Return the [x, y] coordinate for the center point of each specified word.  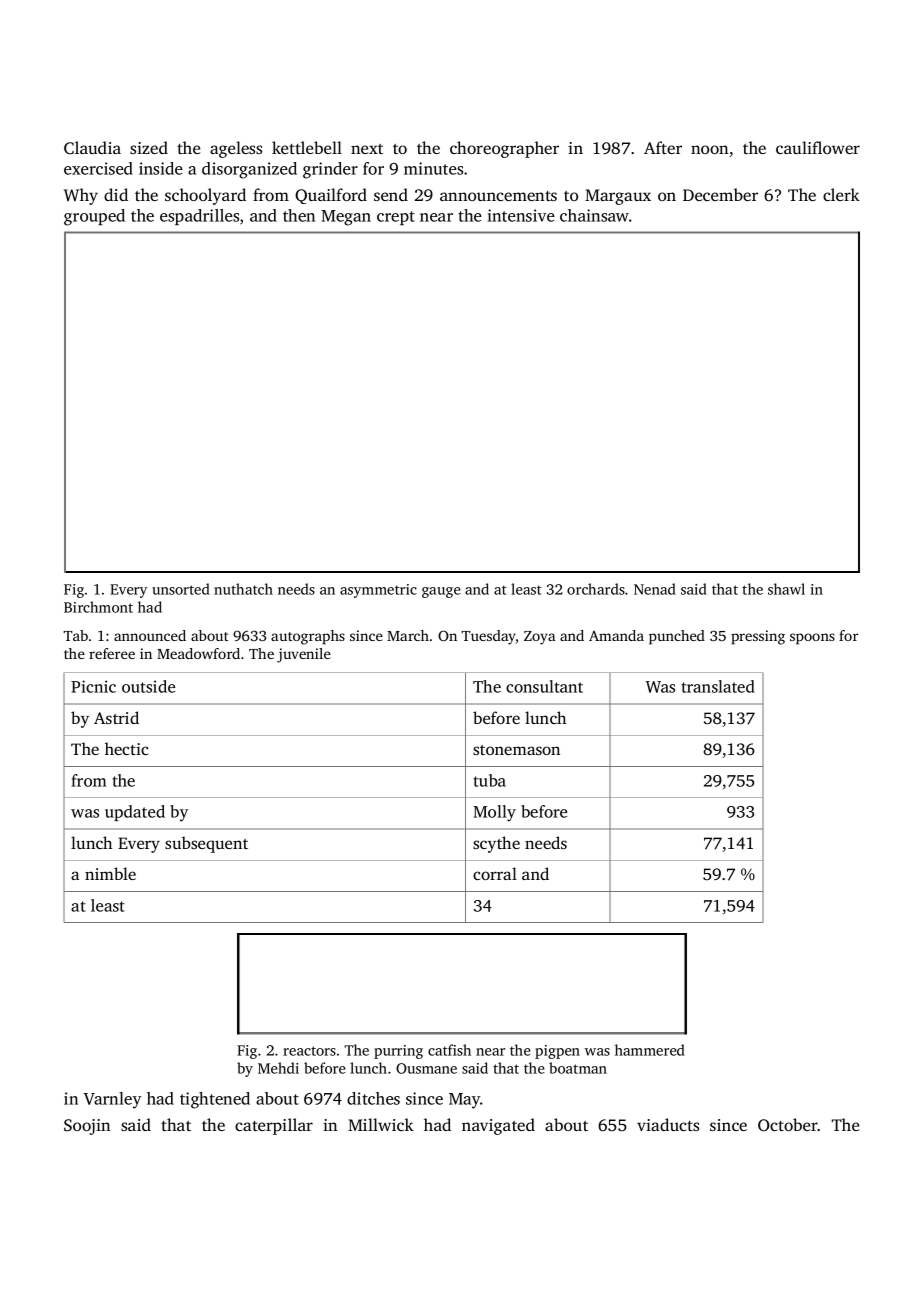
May [464, 1101]
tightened [215, 1100]
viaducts [668, 1124]
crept [396, 218]
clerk [841, 194]
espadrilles [199, 217]
